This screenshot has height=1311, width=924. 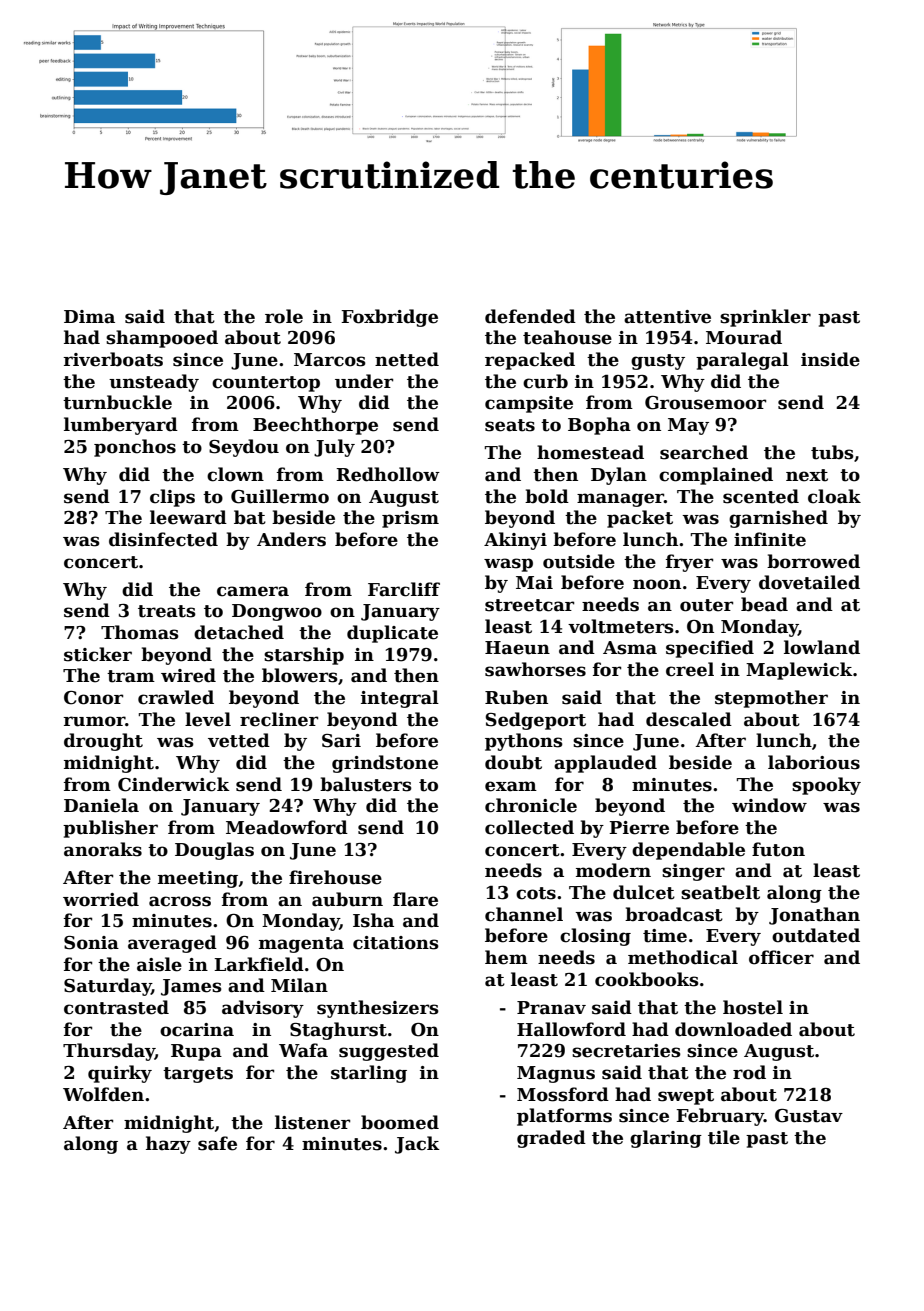 What do you see at coordinates (551, 1139) in the screenshot?
I see `graded` at bounding box center [551, 1139].
